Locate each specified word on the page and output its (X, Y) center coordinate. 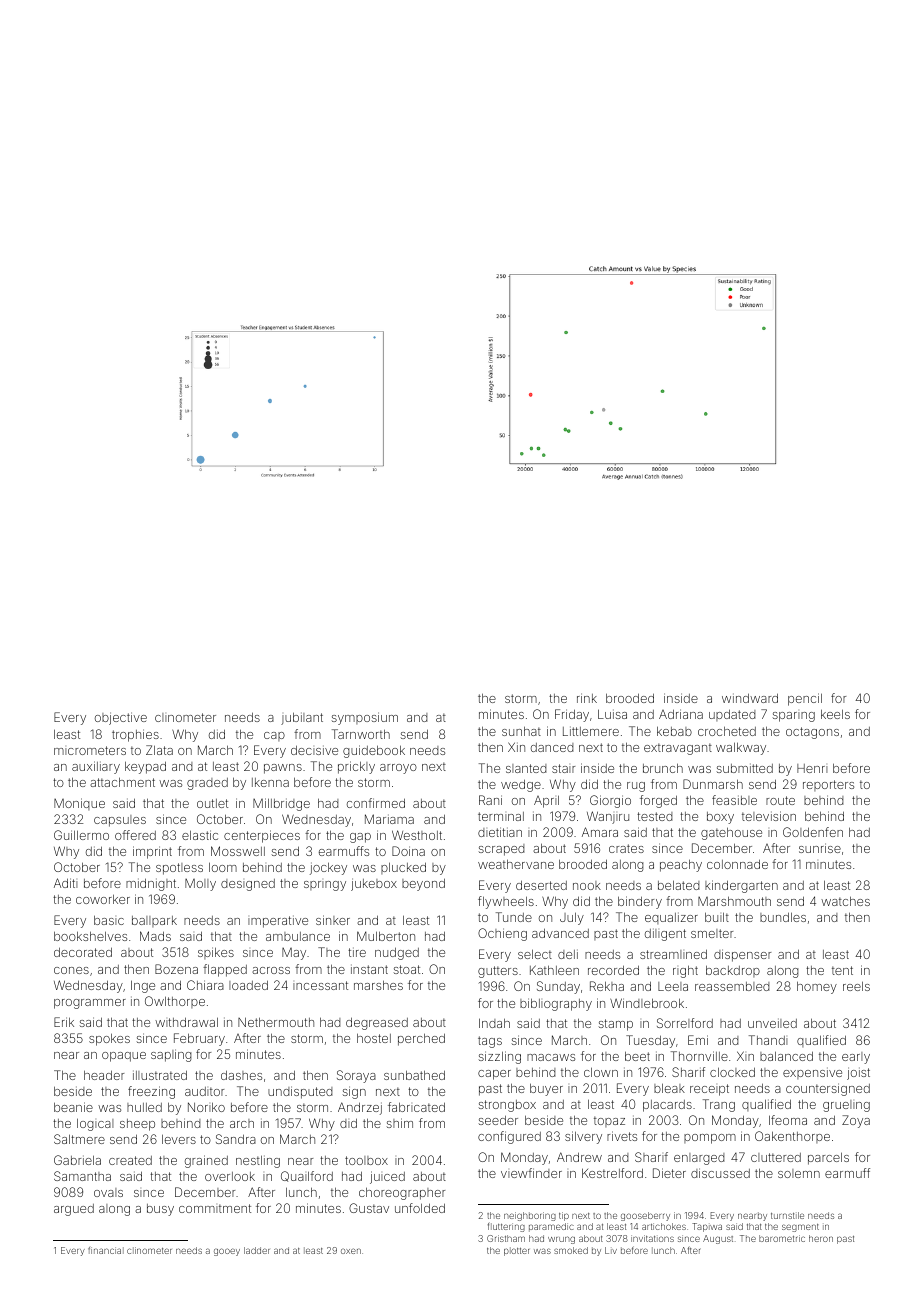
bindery (640, 902)
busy (160, 1210)
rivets (622, 1136)
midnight (151, 884)
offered (135, 835)
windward (750, 698)
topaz (609, 1121)
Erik (64, 1022)
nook (587, 885)
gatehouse (731, 833)
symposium (365, 718)
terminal (501, 816)
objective (121, 718)
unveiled (772, 1023)
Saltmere (79, 1139)
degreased (377, 1023)
